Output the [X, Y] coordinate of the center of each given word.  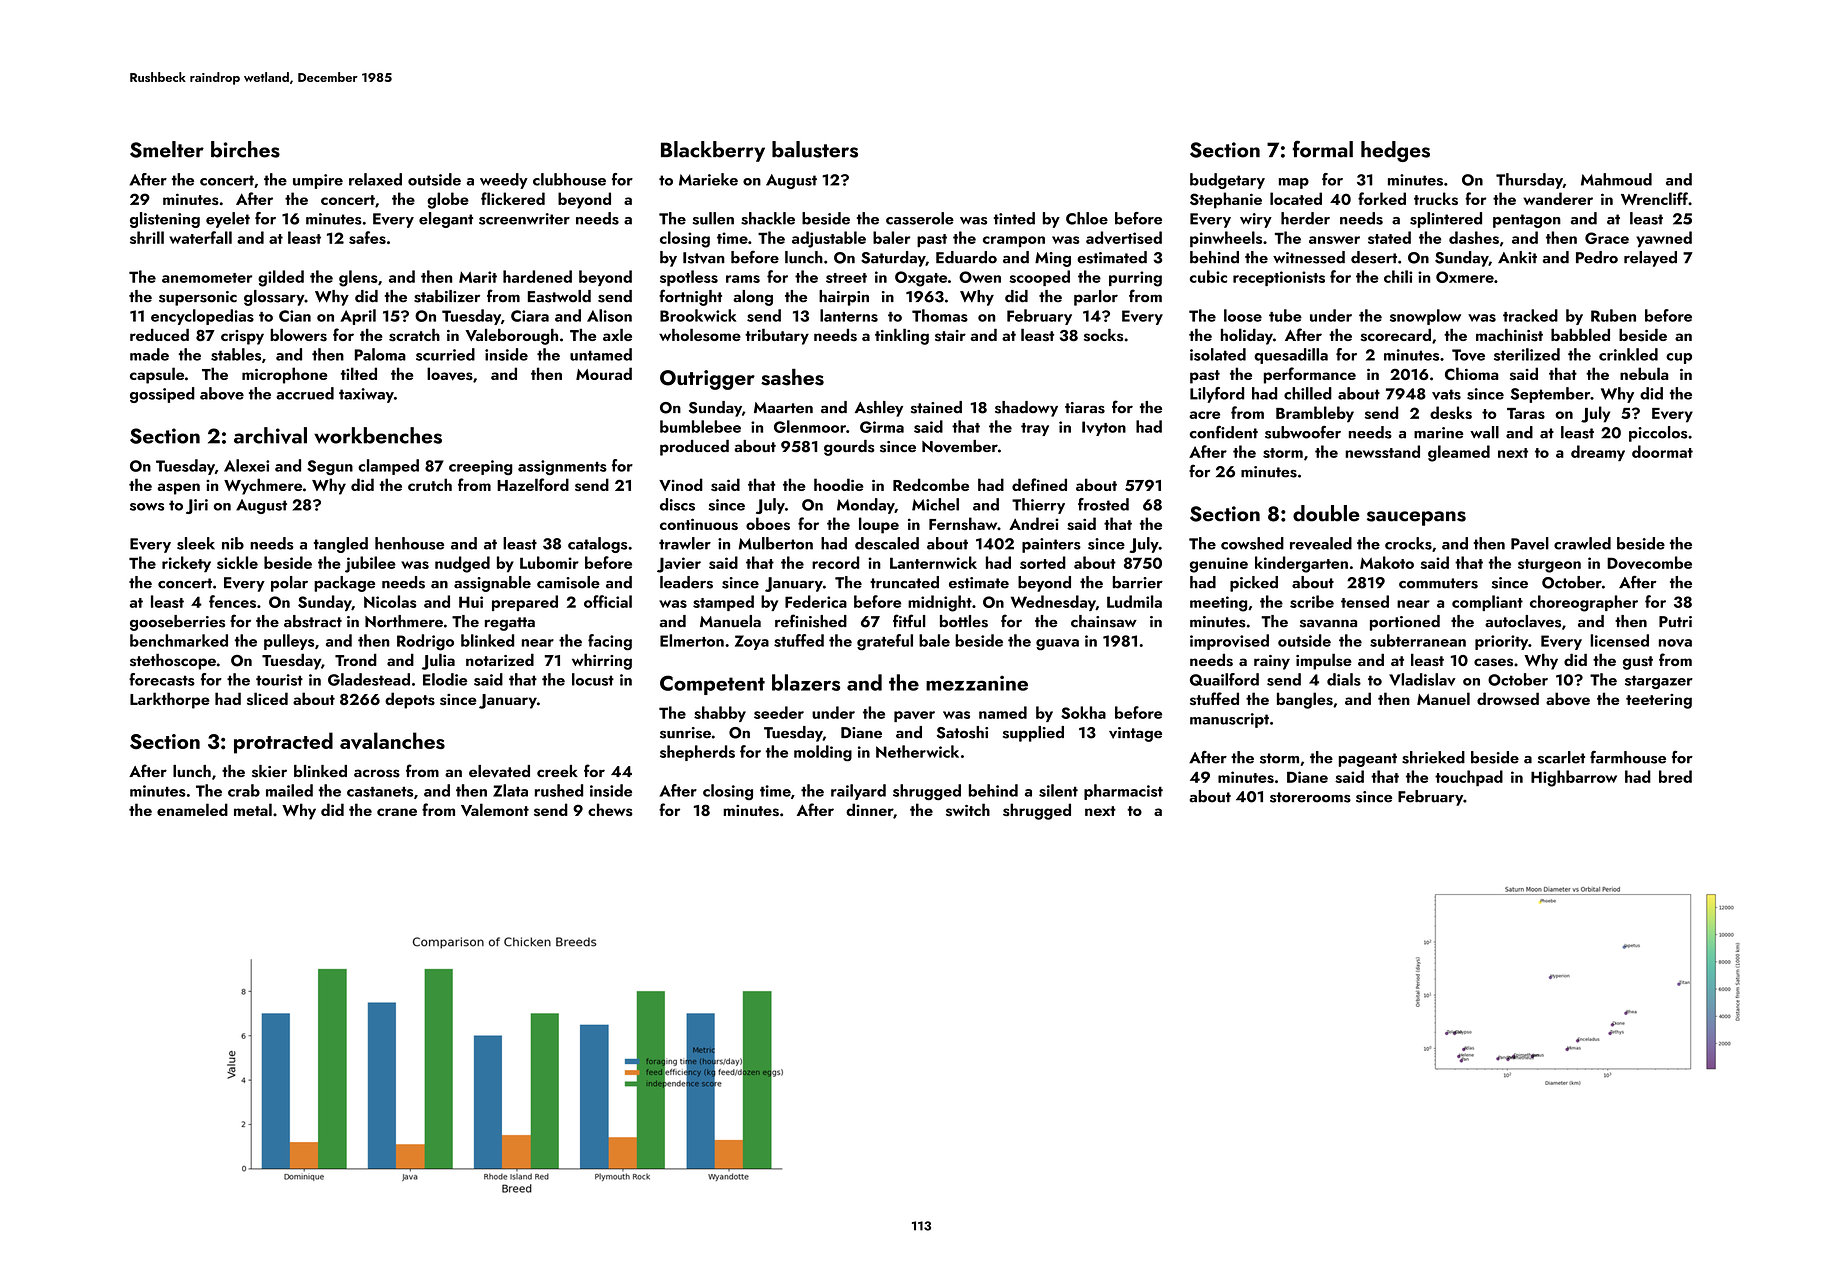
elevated [499, 771]
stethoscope [173, 661]
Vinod [681, 484]
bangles [1305, 700]
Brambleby [1315, 414]
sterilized [1527, 354]
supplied [1033, 734]
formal [1322, 149]
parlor [1096, 298]
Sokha [1083, 712]
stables [236, 354]
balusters [815, 149]
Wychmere [263, 486]
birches [245, 149]
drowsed [1508, 698]
